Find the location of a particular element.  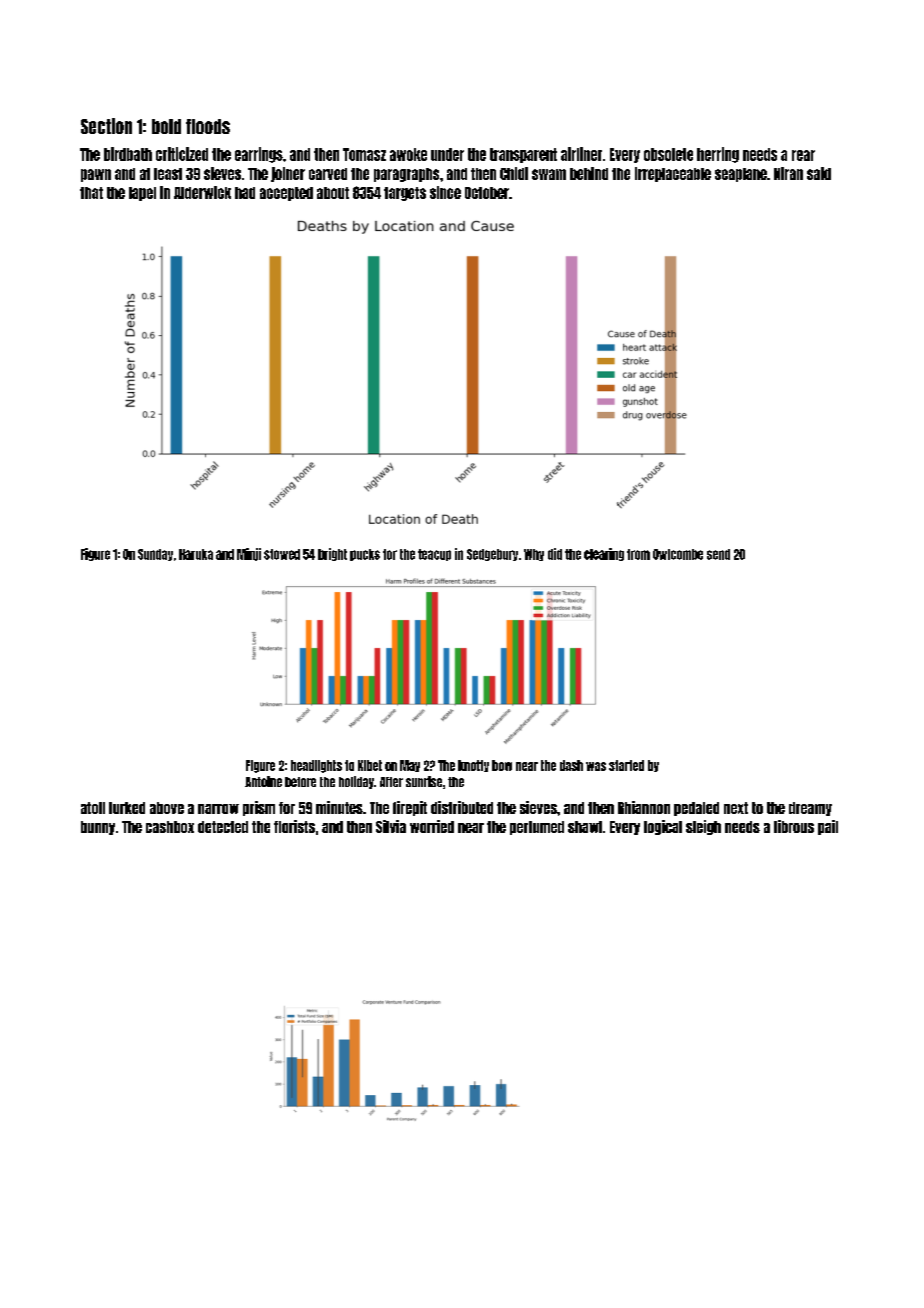

lurked is located at coordinates (127, 808).
